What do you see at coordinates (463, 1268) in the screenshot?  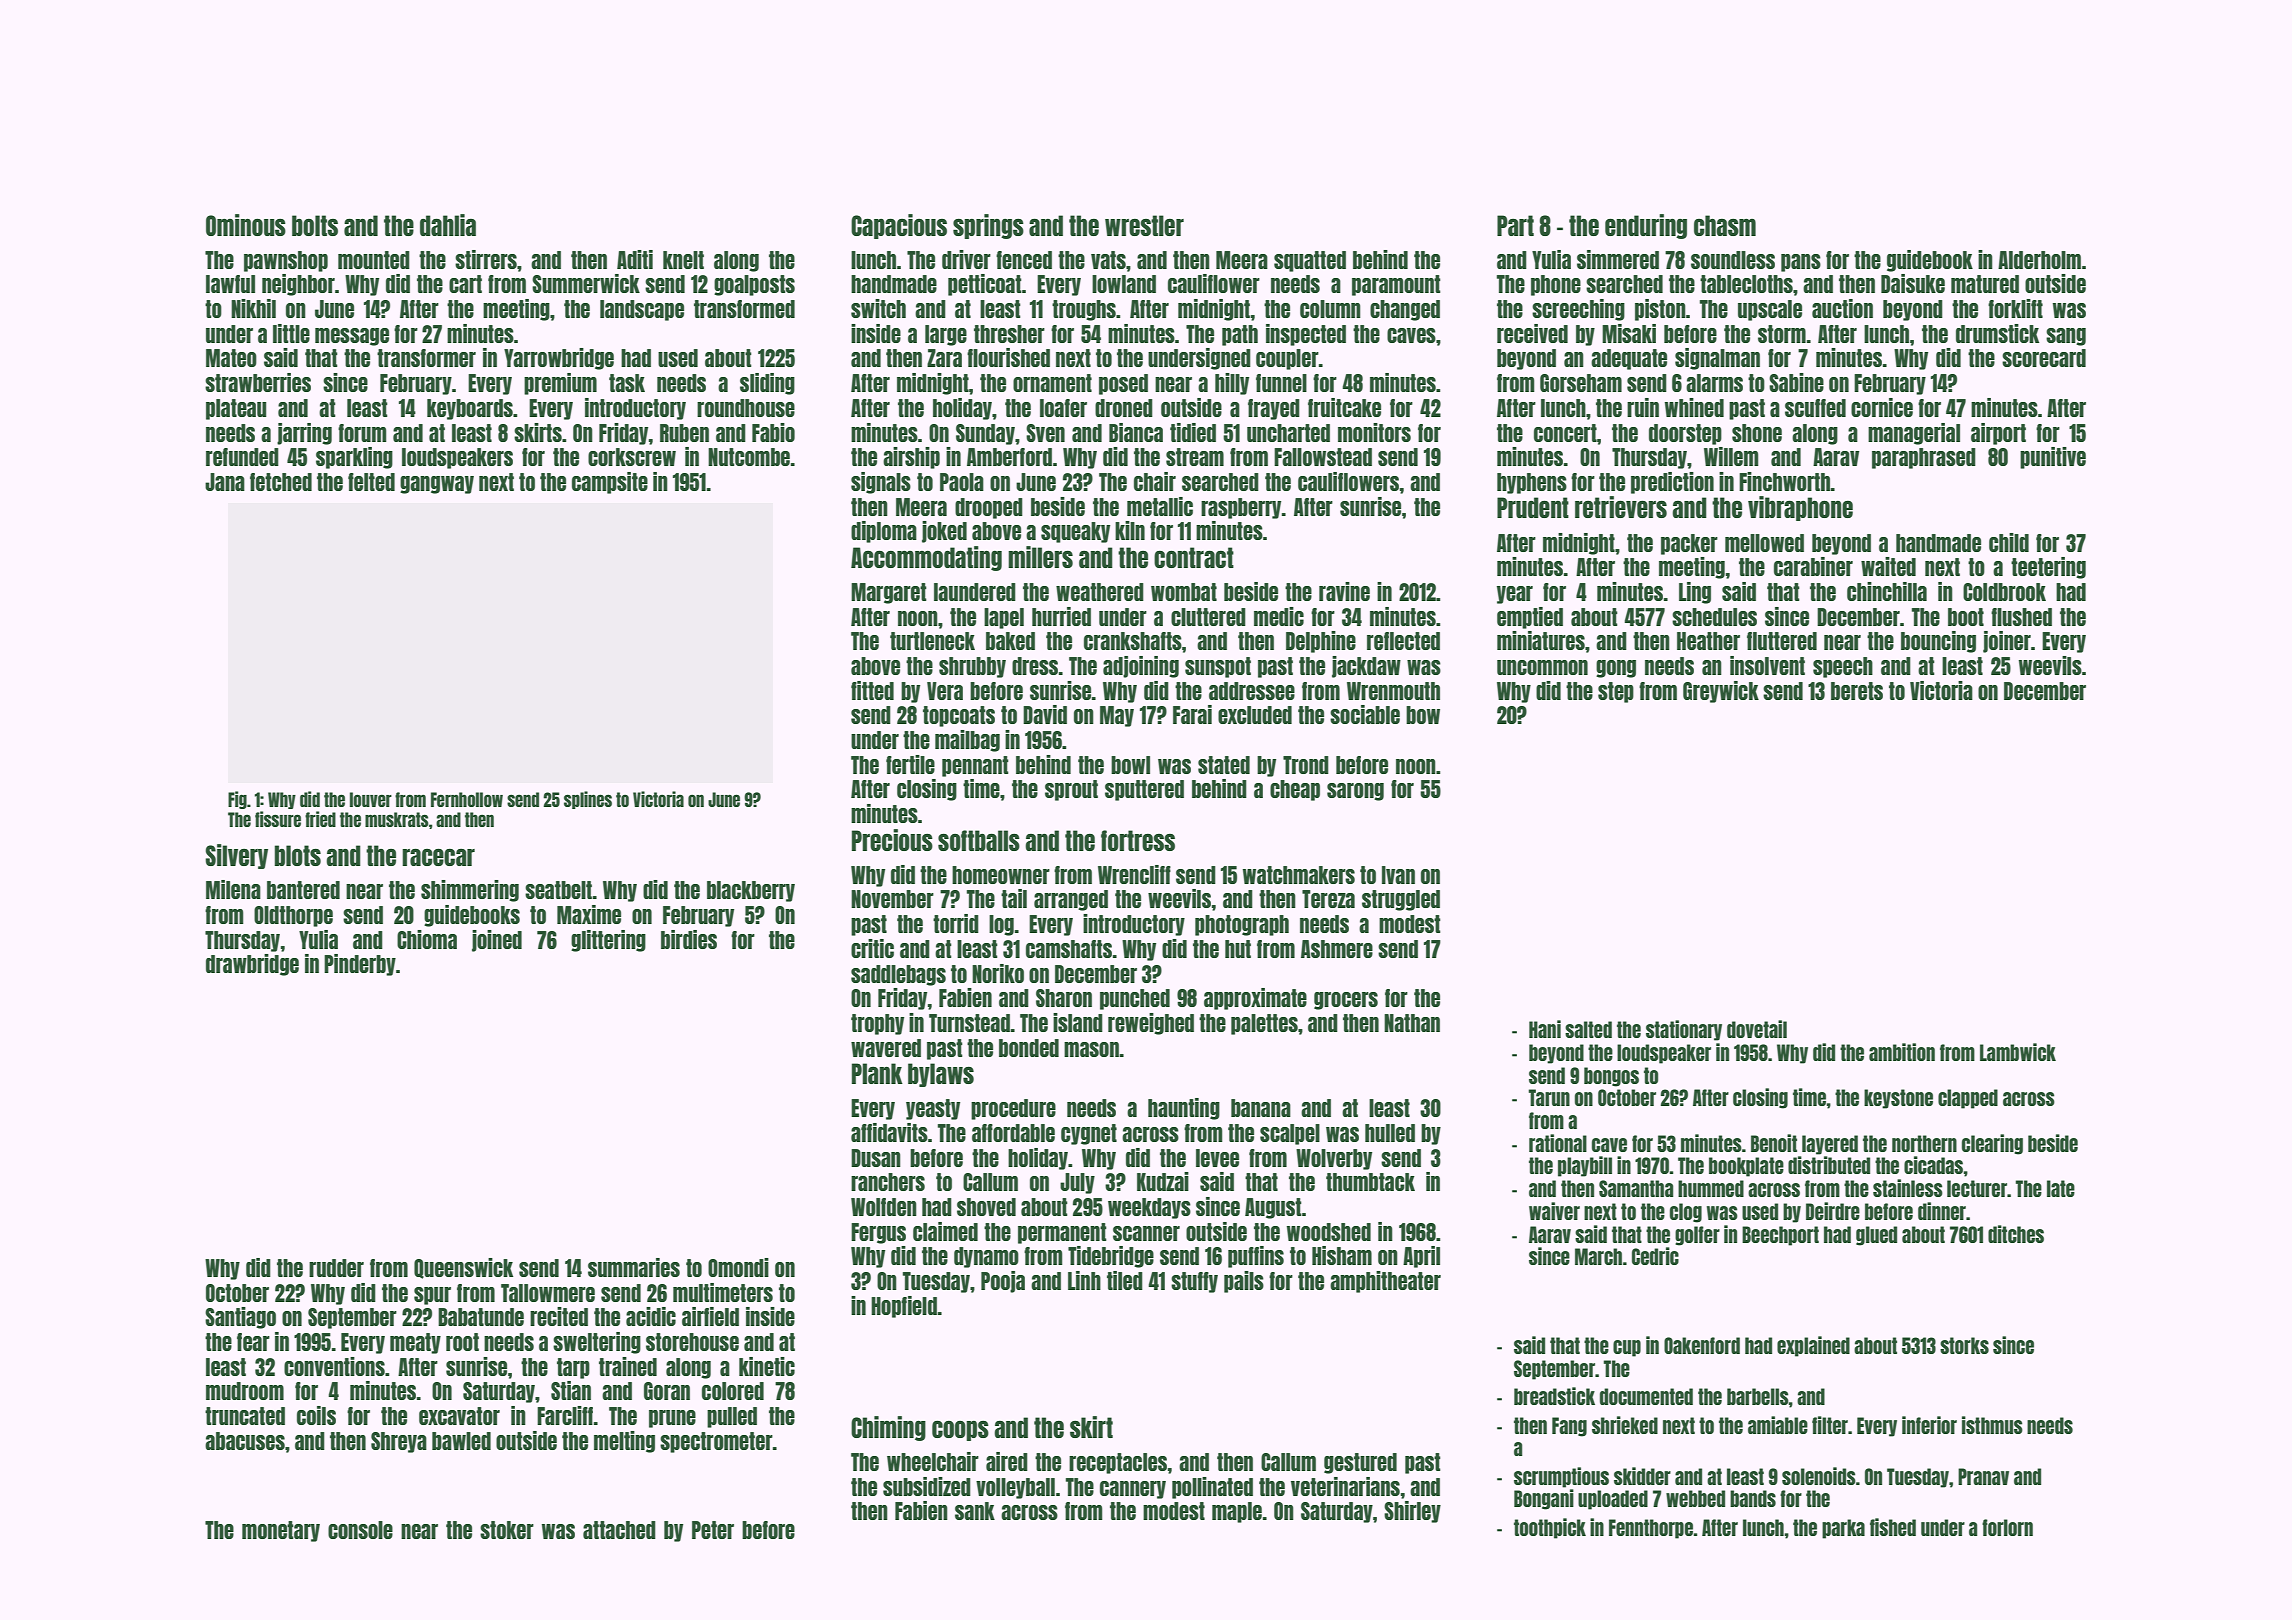 I see `Queenswick` at bounding box center [463, 1268].
